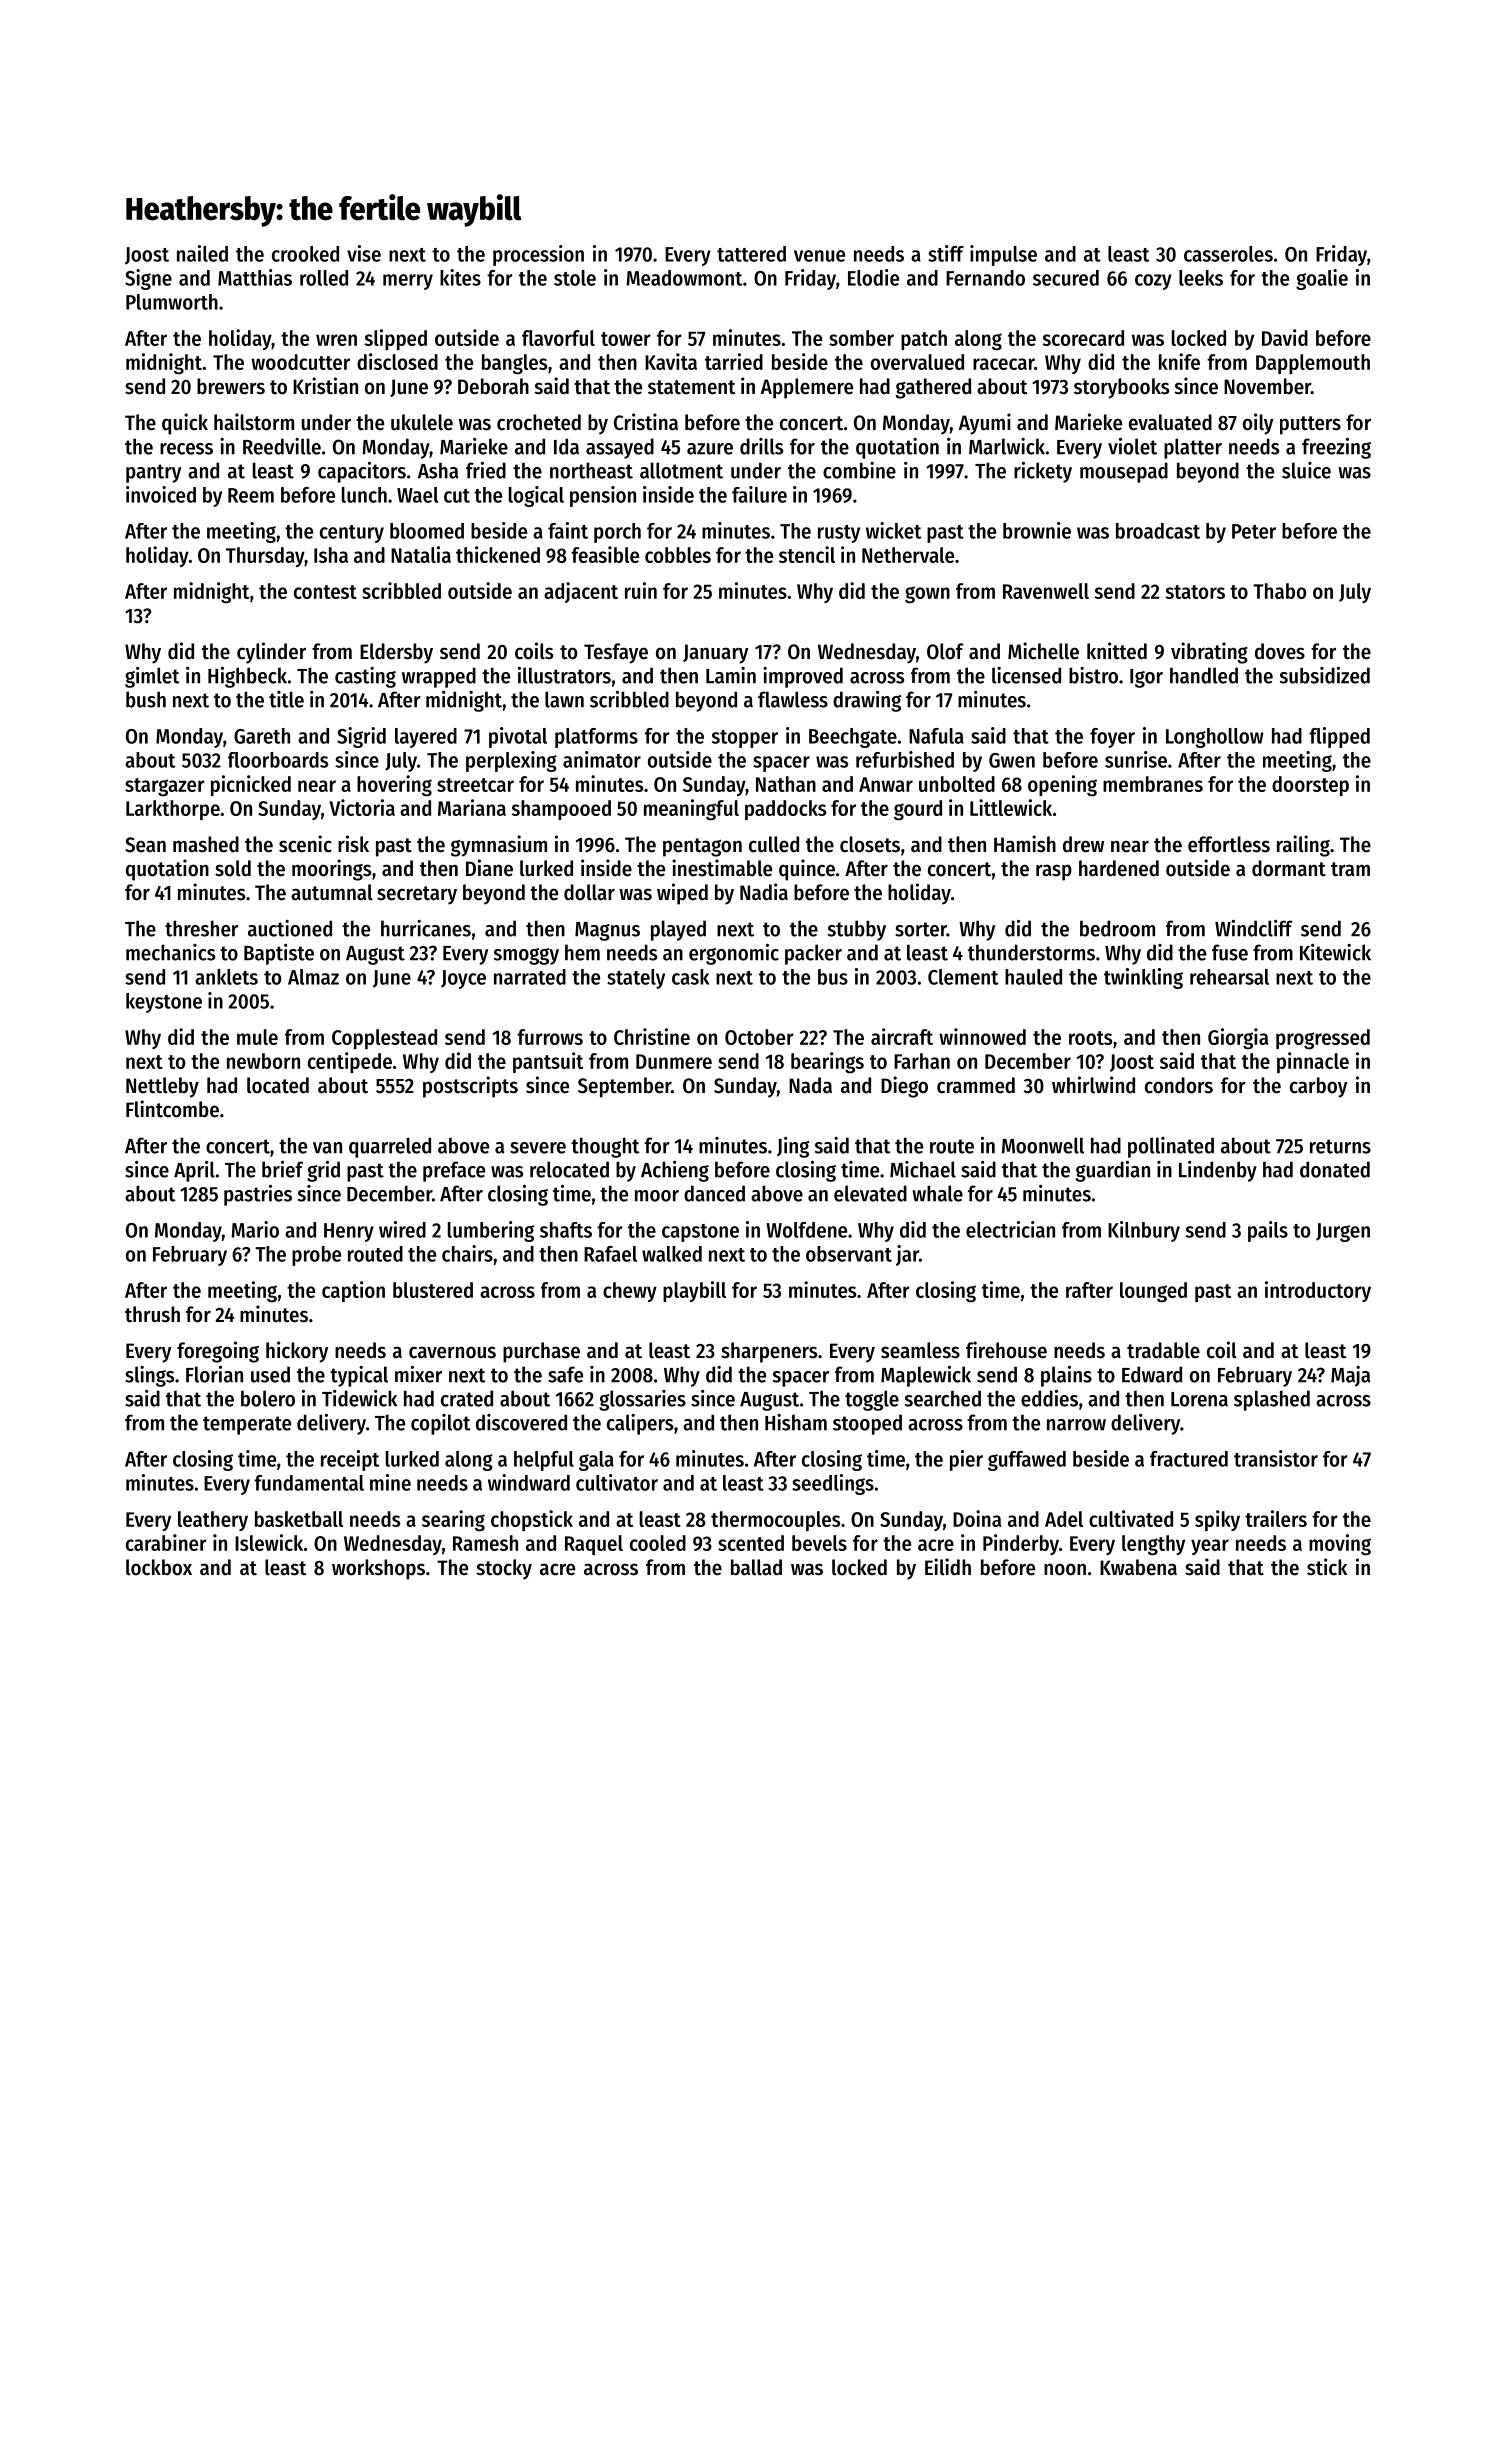 The height and width of the screenshot is (2464, 1496). Describe the element at coordinates (769, 1352) in the screenshot. I see `sharpeners` at that location.
